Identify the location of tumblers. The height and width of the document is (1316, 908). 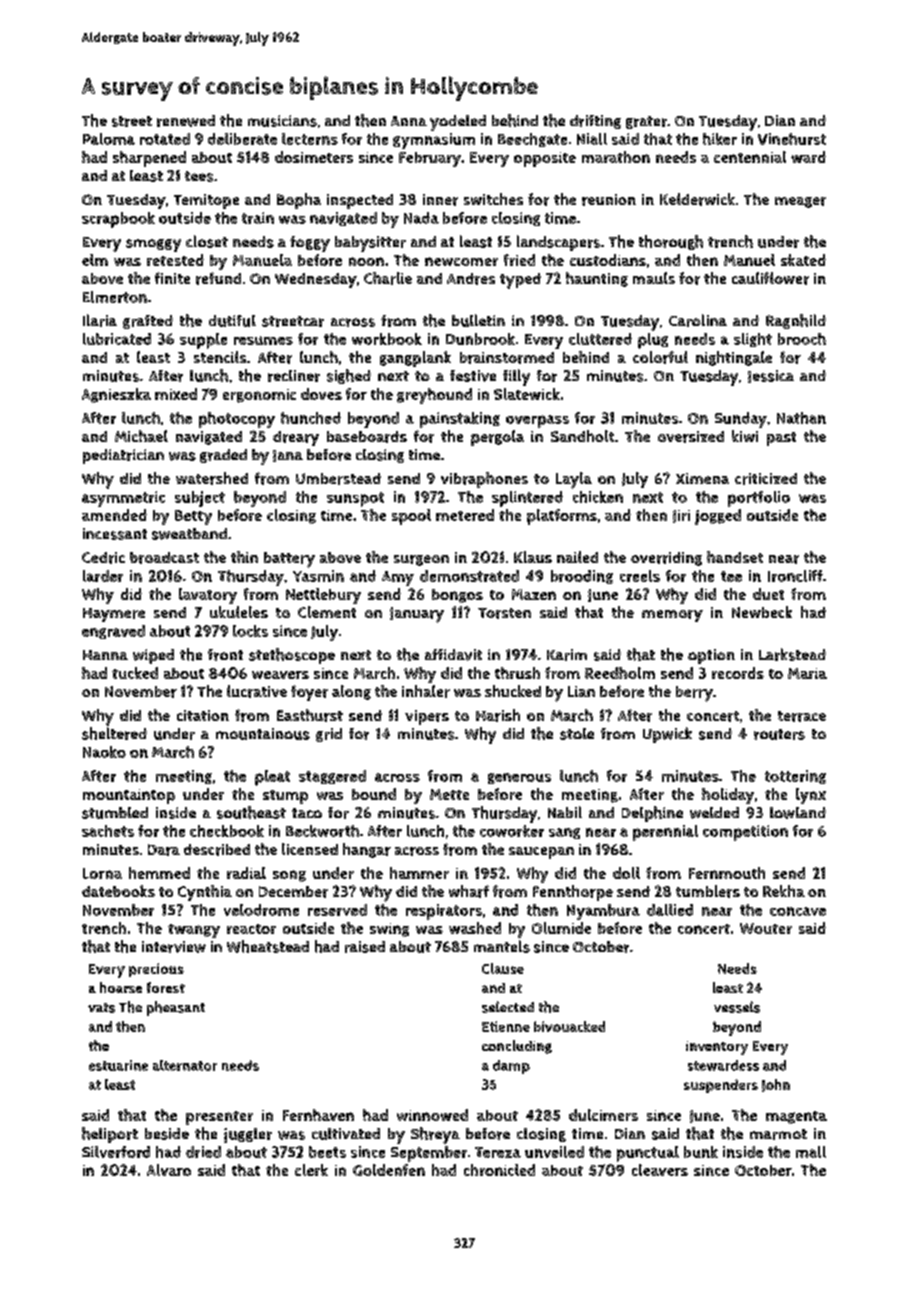
(708, 891).
